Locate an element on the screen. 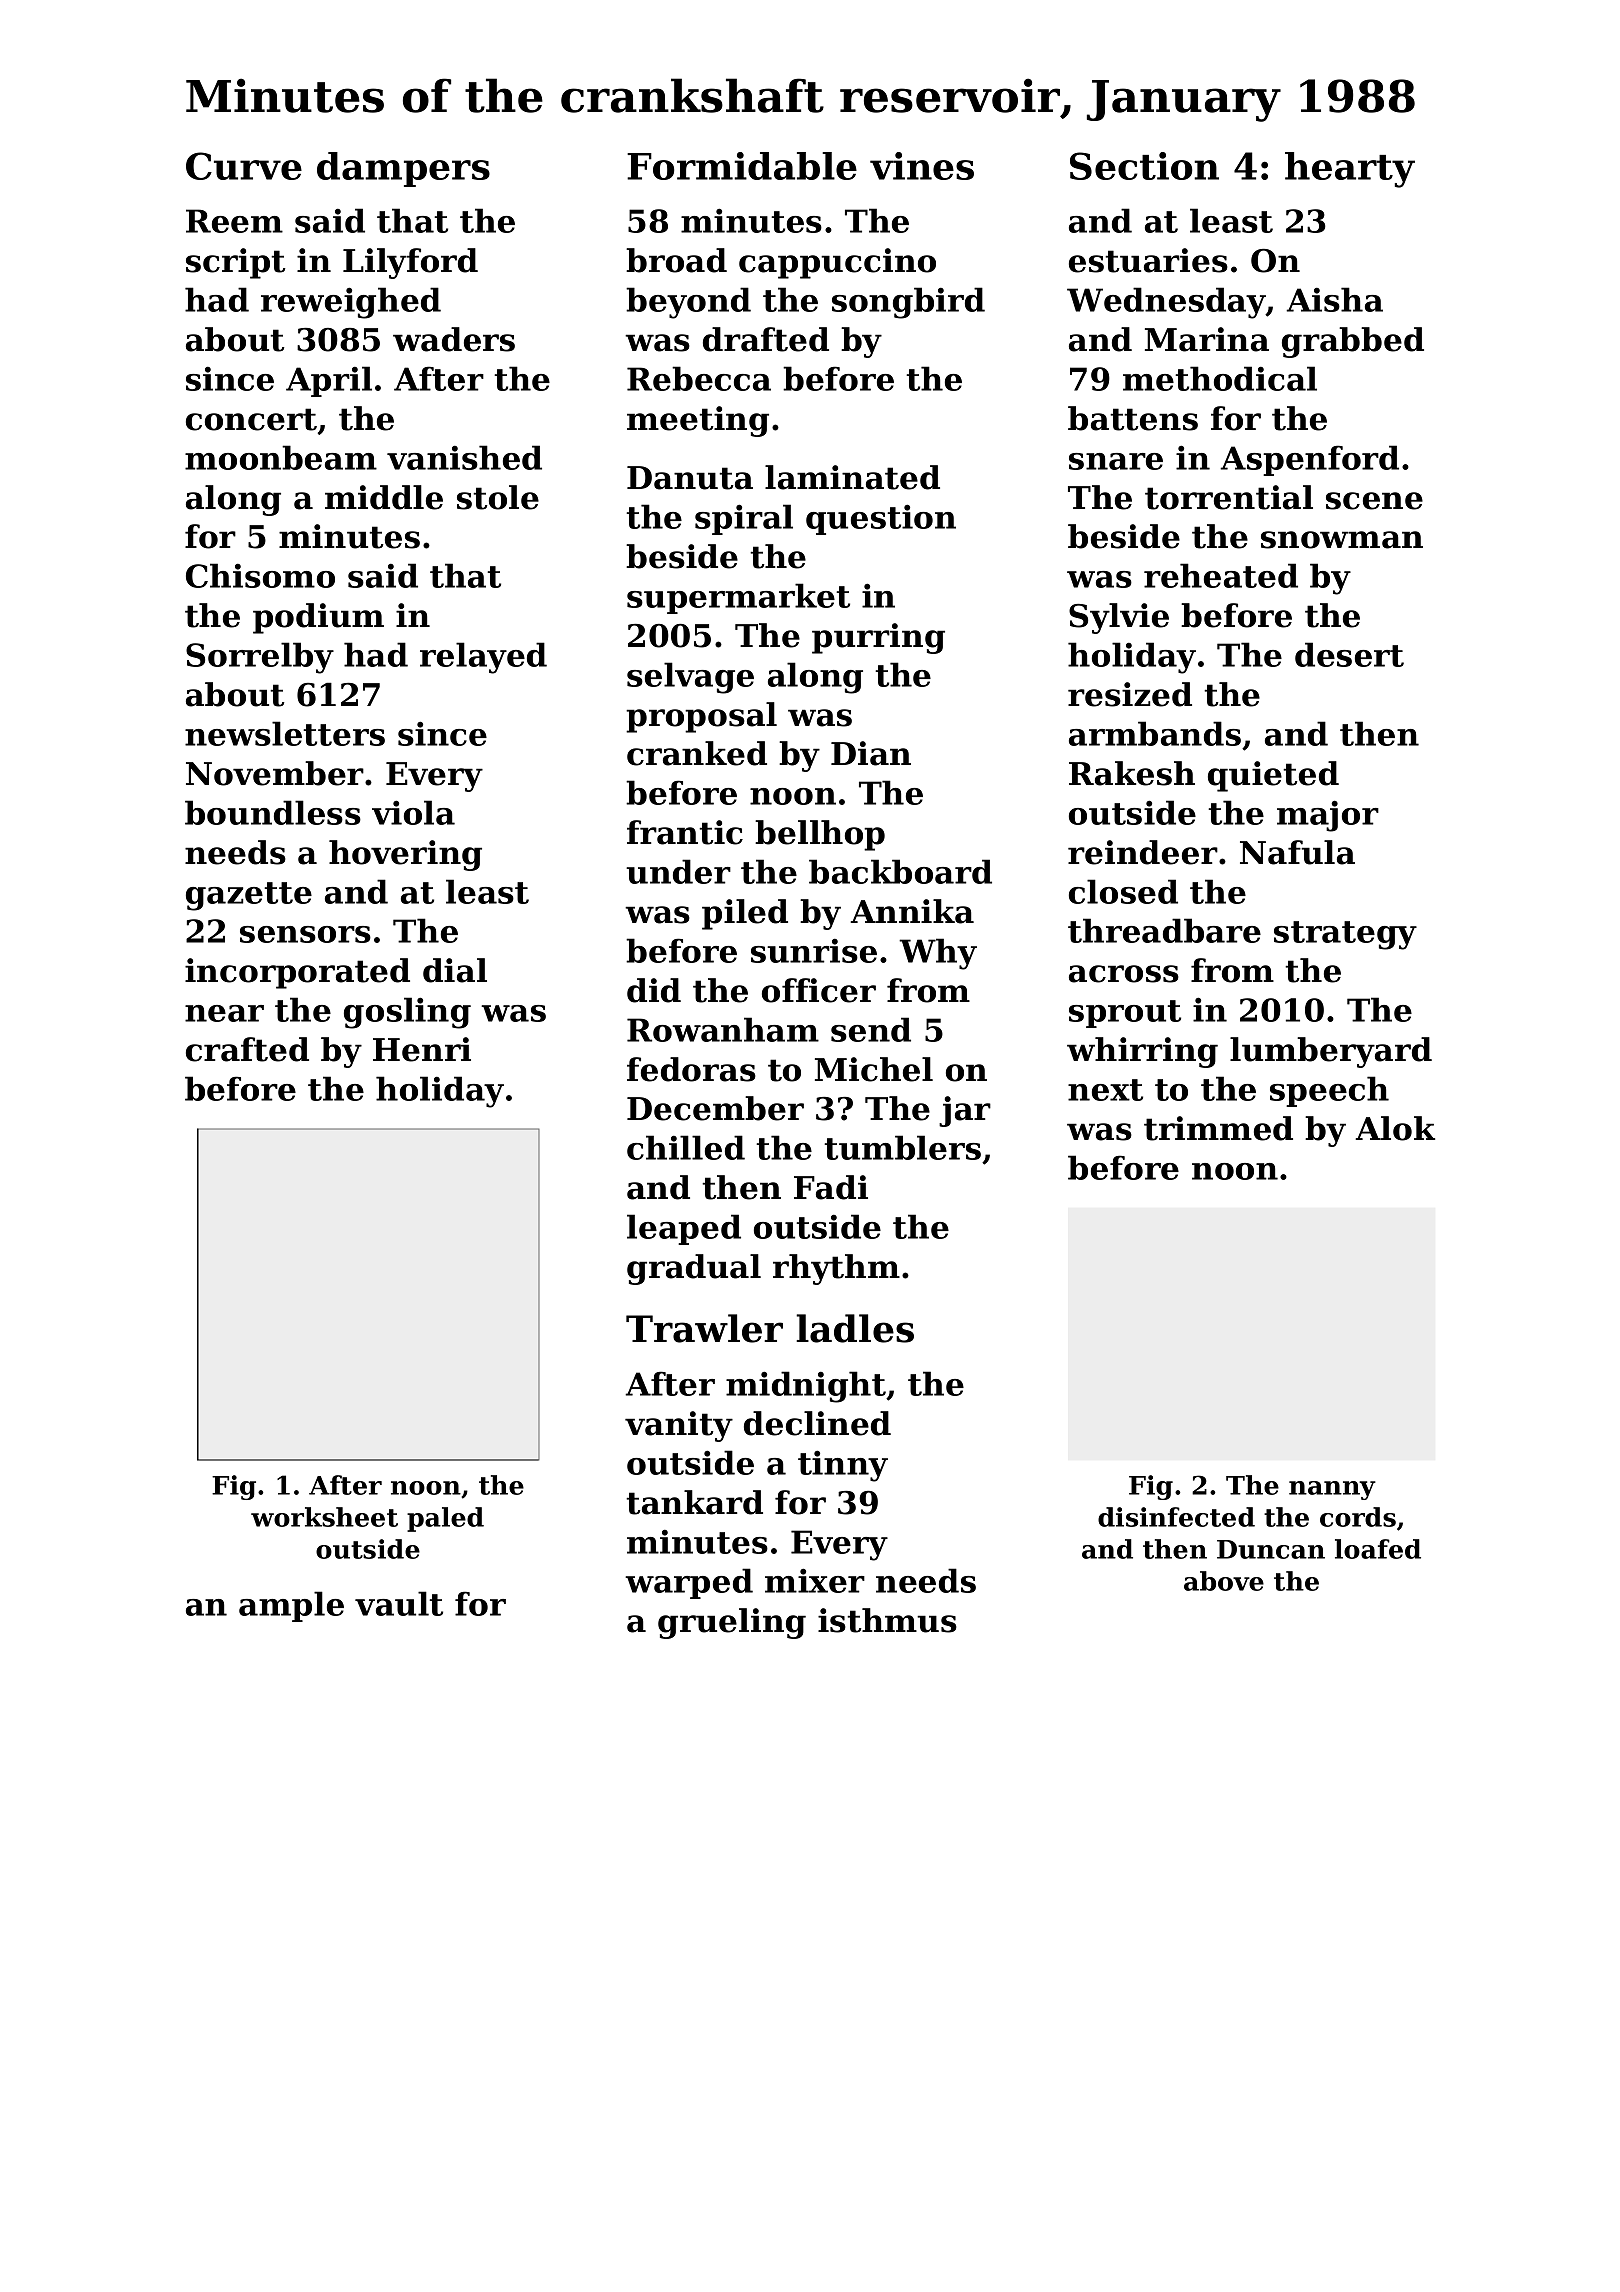  vault is located at coordinates (399, 1603).
